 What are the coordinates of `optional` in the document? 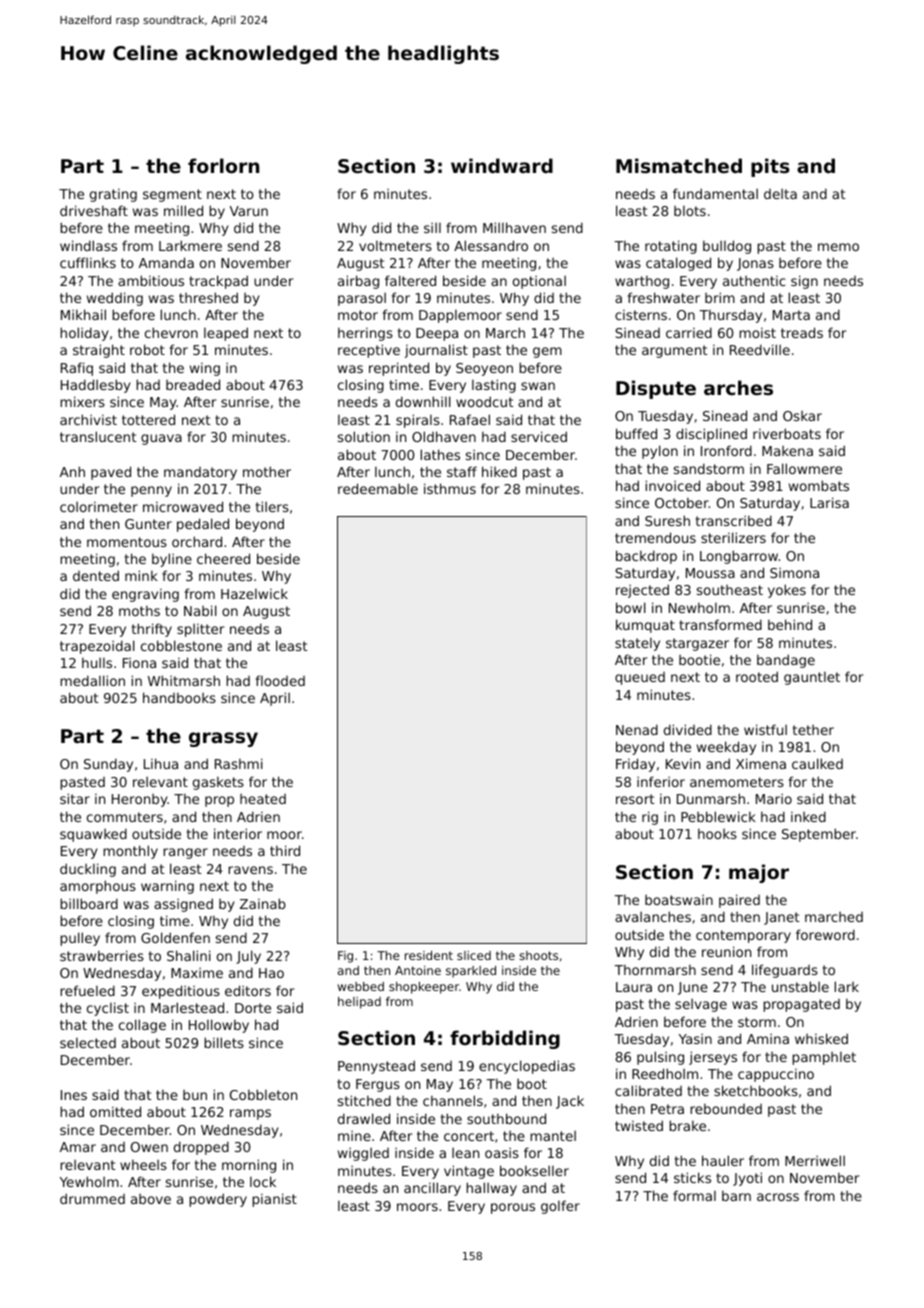 It's located at (539, 282).
